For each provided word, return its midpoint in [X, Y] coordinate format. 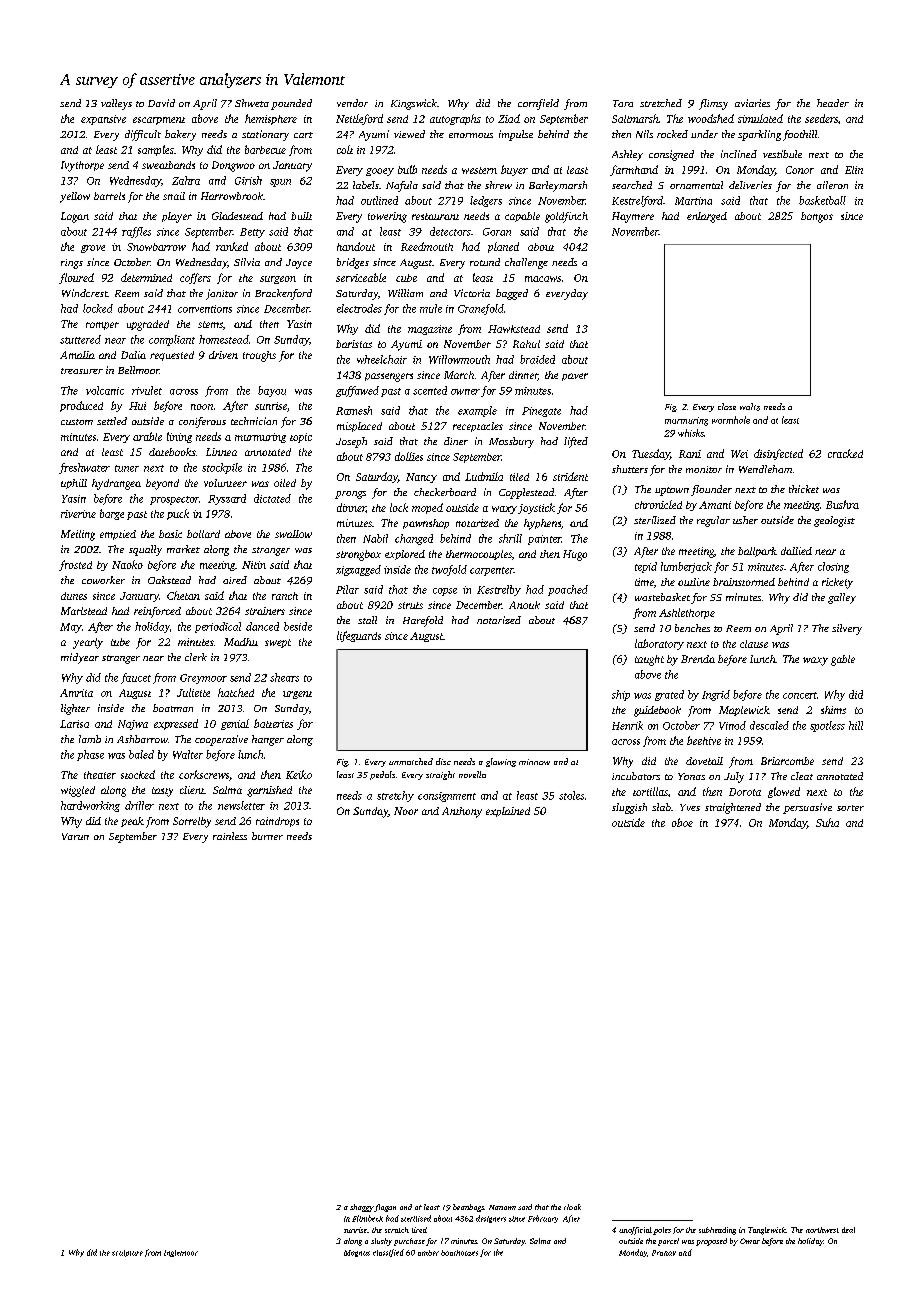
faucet [136, 678]
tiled [519, 477]
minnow [534, 762]
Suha [827, 822]
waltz [750, 407]
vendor [352, 103]
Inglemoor [181, 1253]
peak [132, 822]
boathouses [459, 1253]
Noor [406, 811]
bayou [272, 391]
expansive [103, 120]
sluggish [629, 808]
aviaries [752, 103]
